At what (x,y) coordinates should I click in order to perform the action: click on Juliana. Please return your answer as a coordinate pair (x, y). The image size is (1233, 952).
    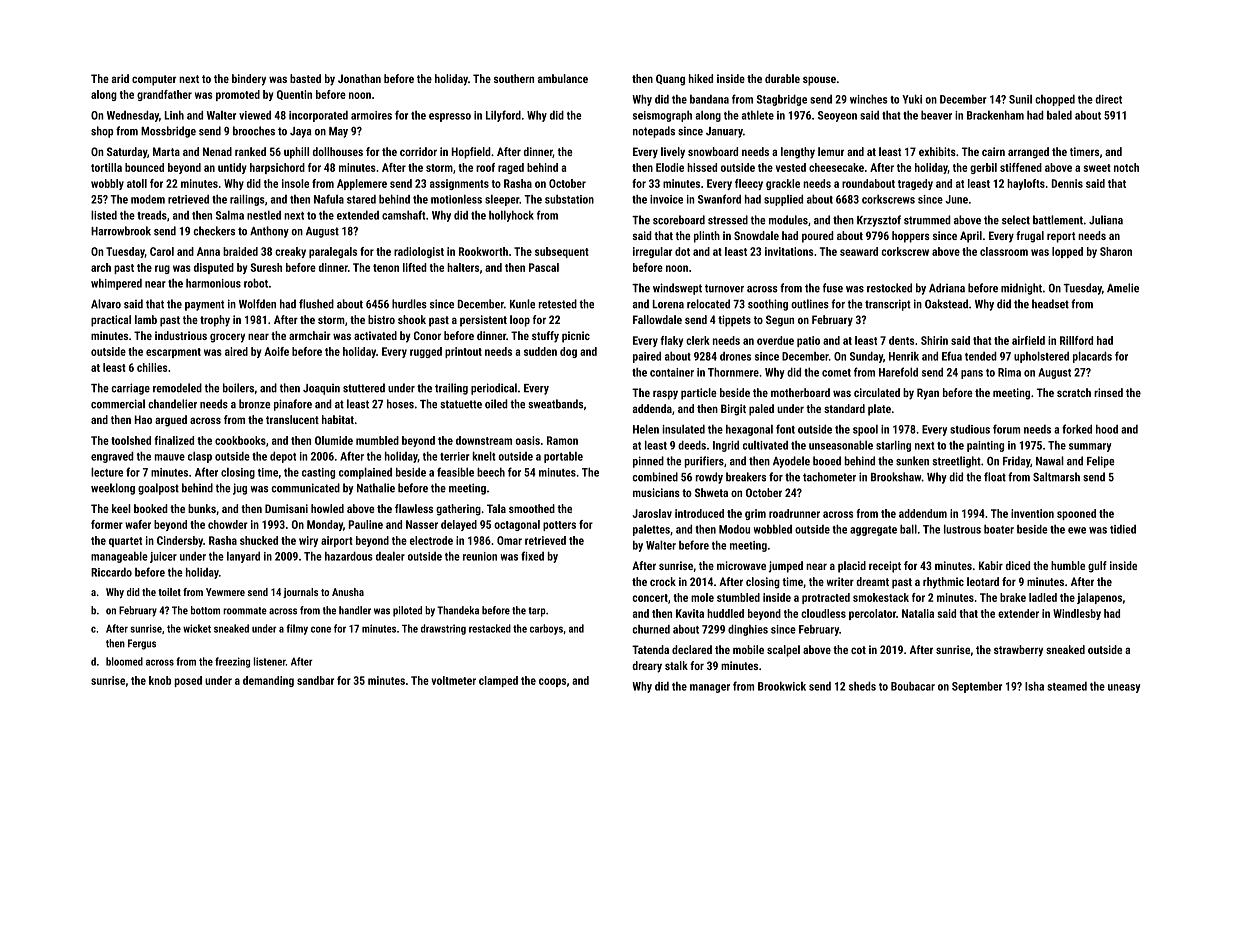
    Looking at the image, I should click on (1106, 220).
